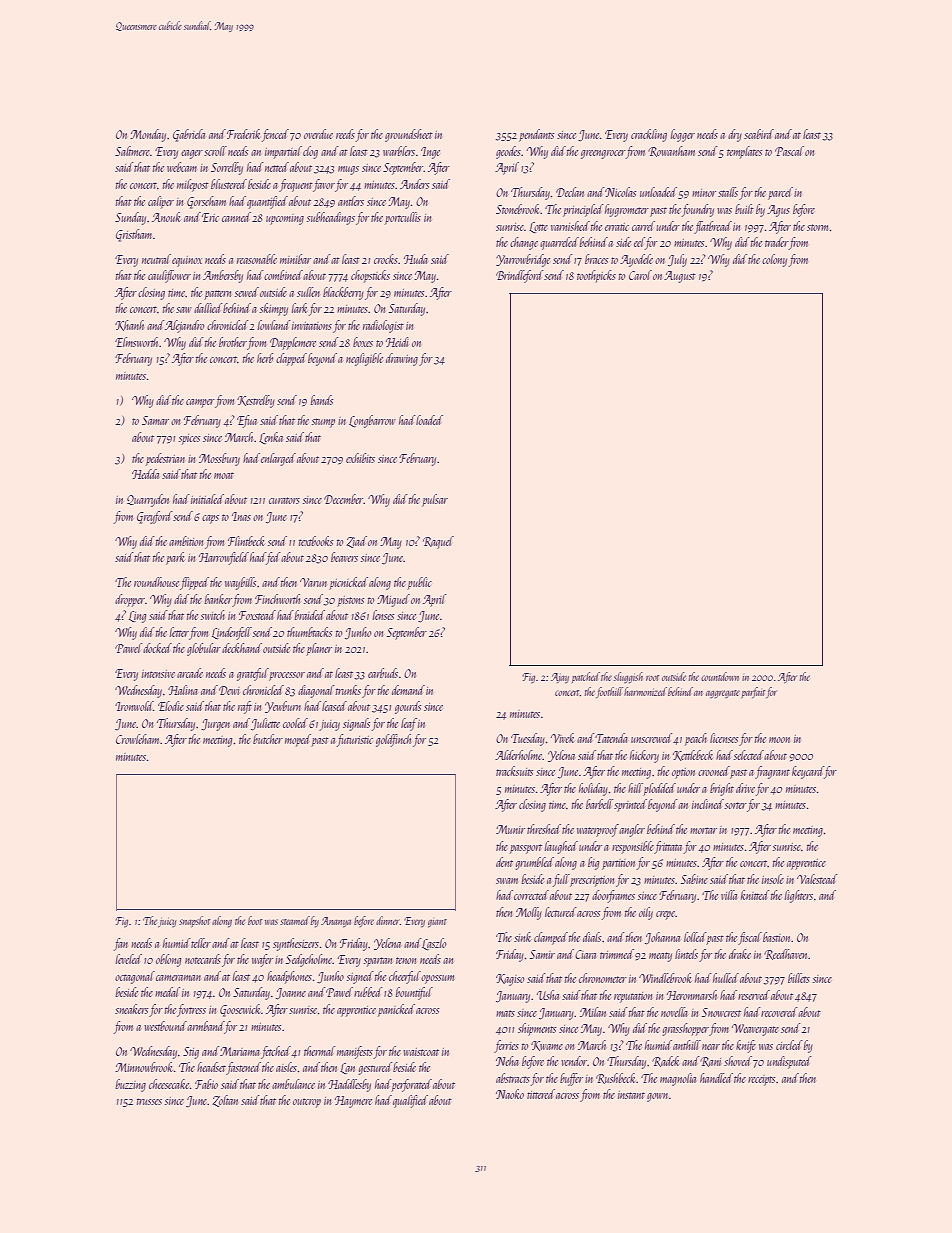 The height and width of the page is (1233, 952). What do you see at coordinates (510, 980) in the page?
I see `Kagiso` at bounding box center [510, 980].
